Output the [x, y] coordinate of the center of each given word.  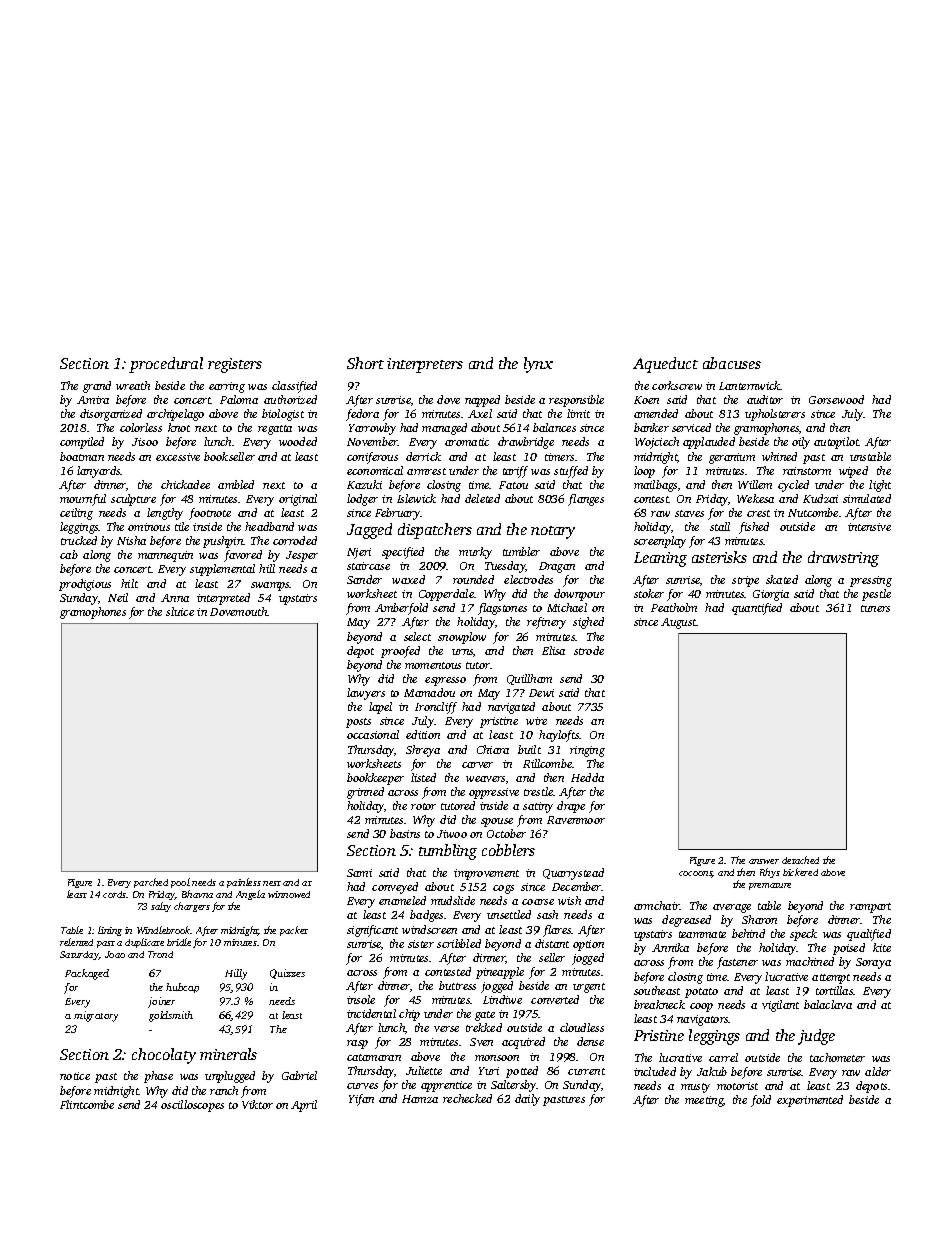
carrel [723, 1057]
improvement [486, 874]
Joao [115, 954]
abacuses [732, 363]
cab [69, 554]
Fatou [513, 485]
